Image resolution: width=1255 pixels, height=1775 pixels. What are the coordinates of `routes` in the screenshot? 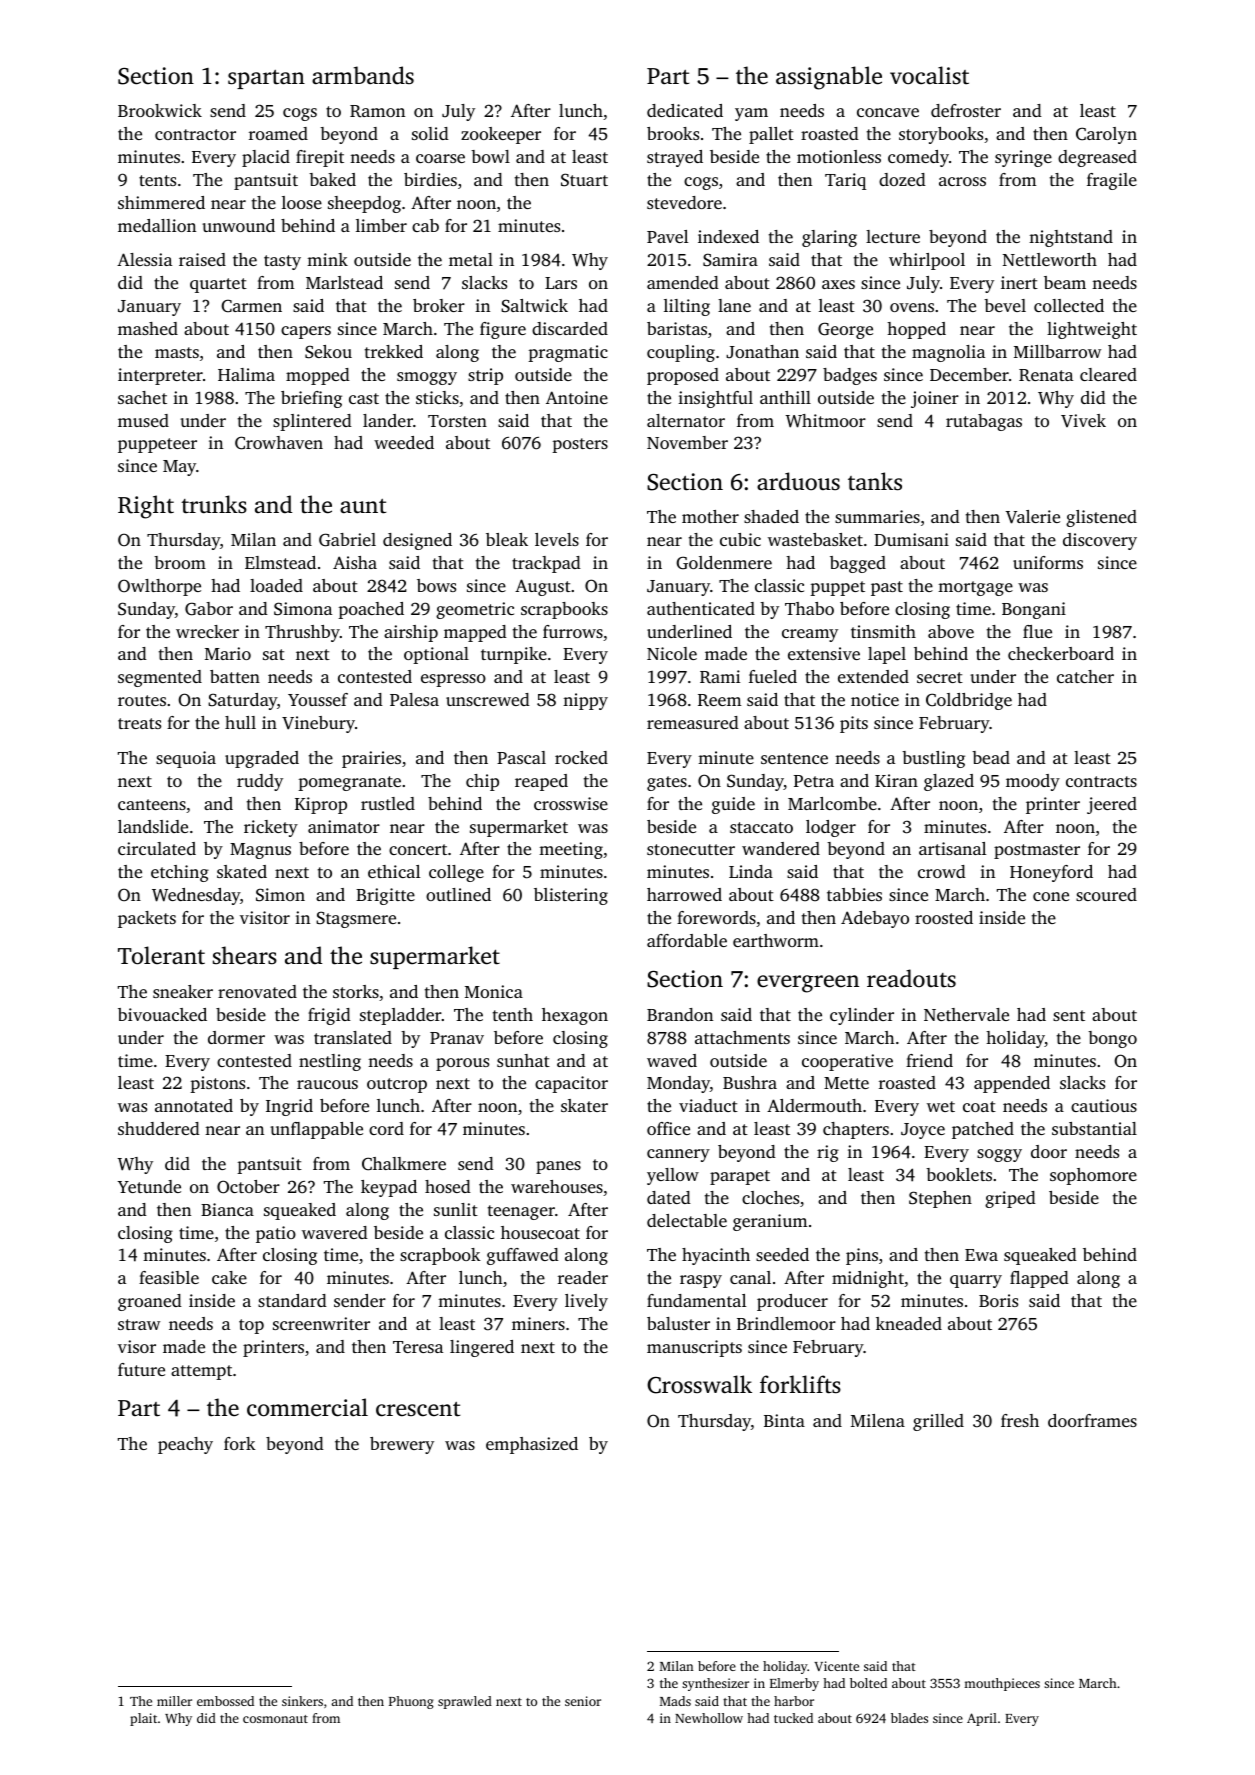 It's located at (142, 700).
